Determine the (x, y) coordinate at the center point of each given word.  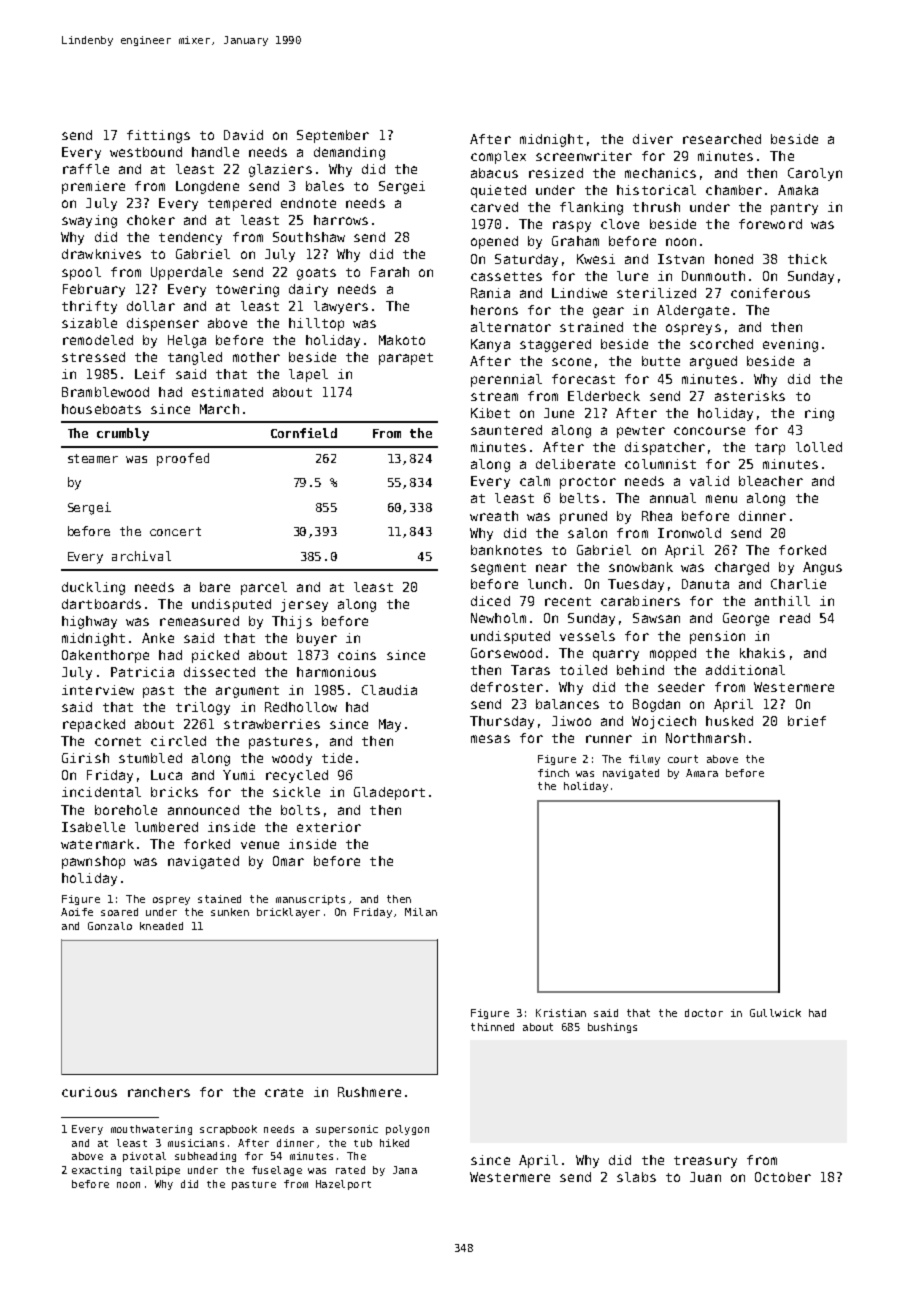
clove (620, 224)
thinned (492, 1027)
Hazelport (343, 1185)
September (333, 136)
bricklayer (288, 913)
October (783, 1177)
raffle (86, 169)
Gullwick (775, 1013)
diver (653, 139)
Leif (150, 374)
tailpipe (155, 1171)
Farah (390, 272)
